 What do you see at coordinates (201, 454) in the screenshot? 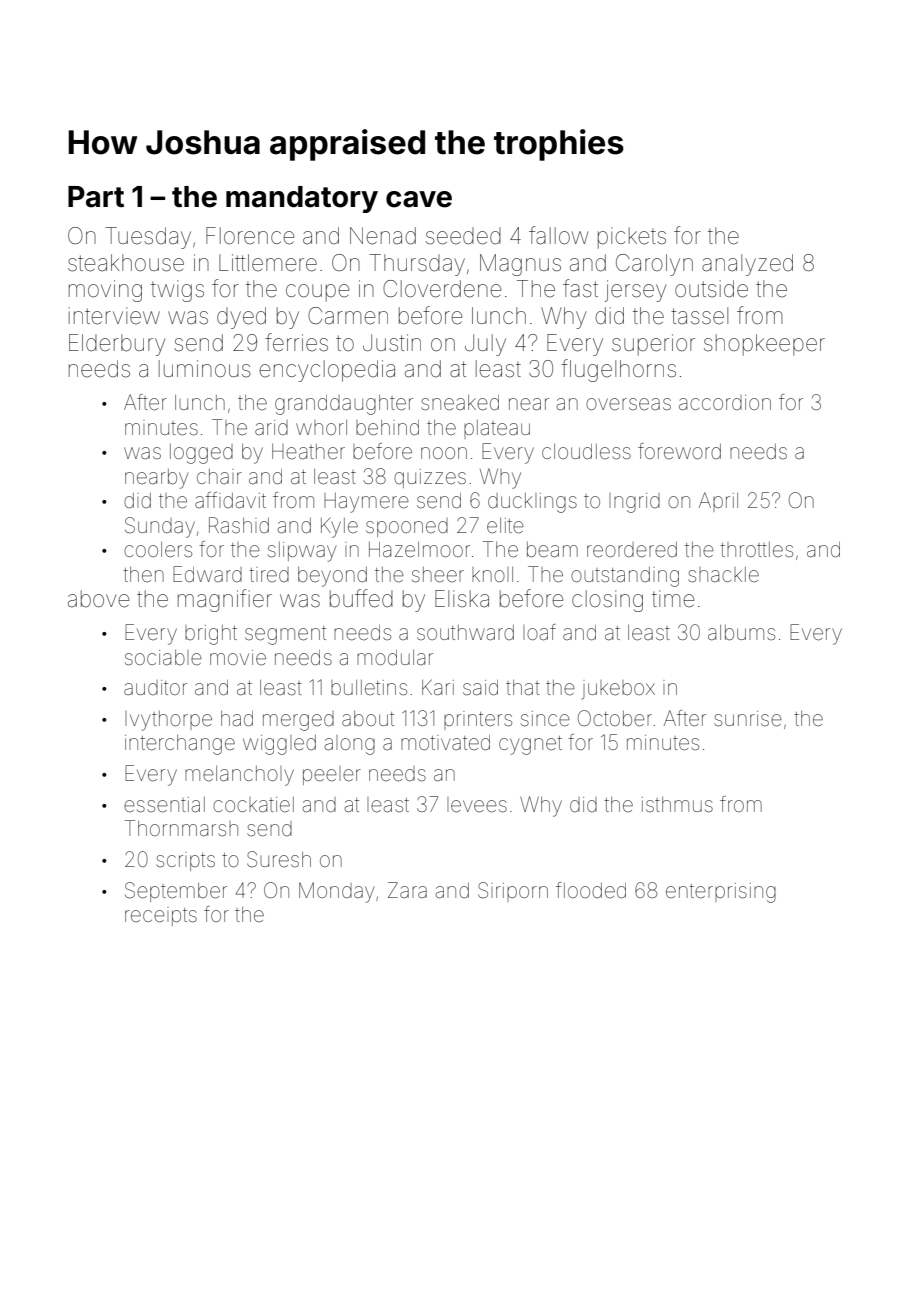
I see `logged` at bounding box center [201, 454].
